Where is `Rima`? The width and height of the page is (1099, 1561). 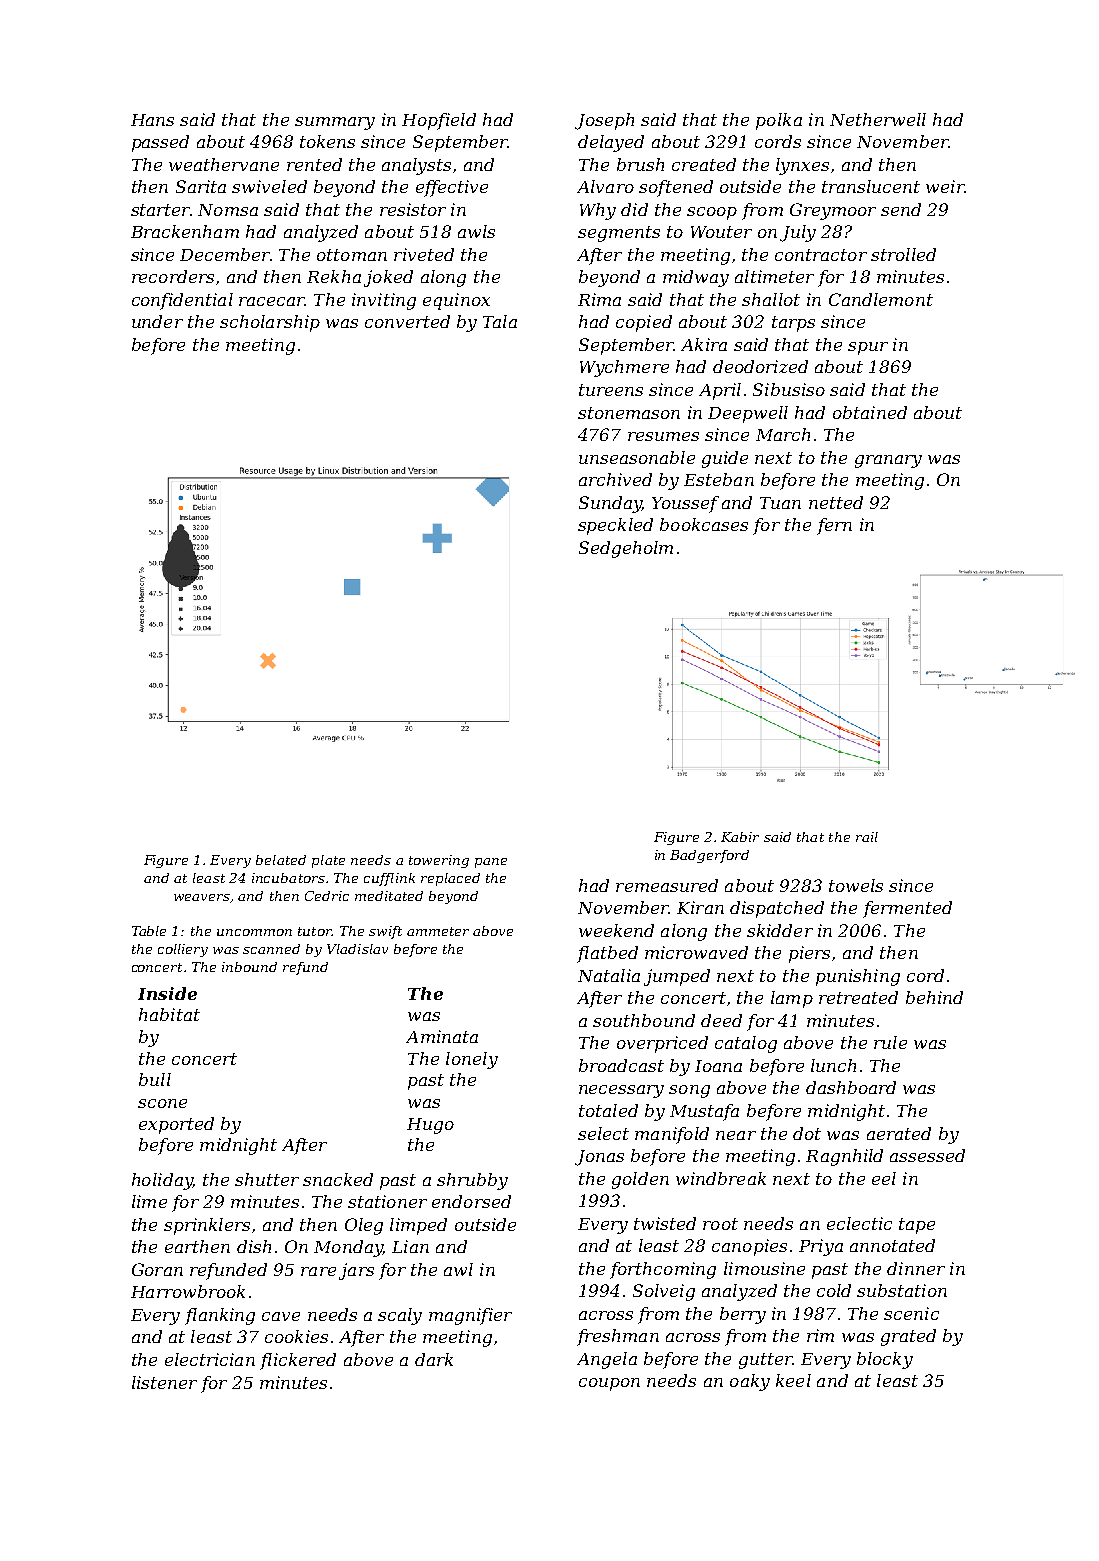
Rima is located at coordinates (599, 299).
